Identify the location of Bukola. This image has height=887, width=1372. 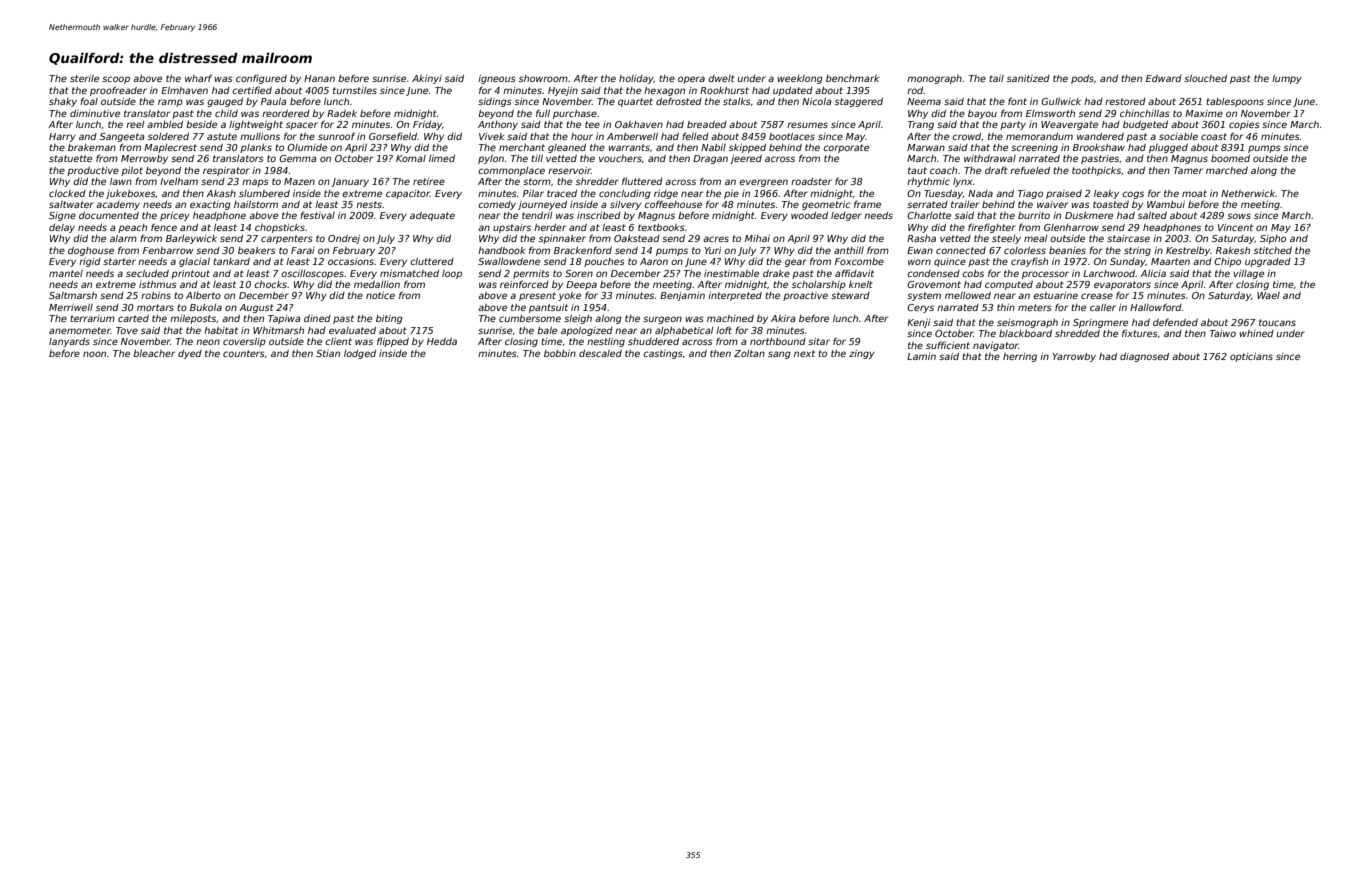
(206, 307).
